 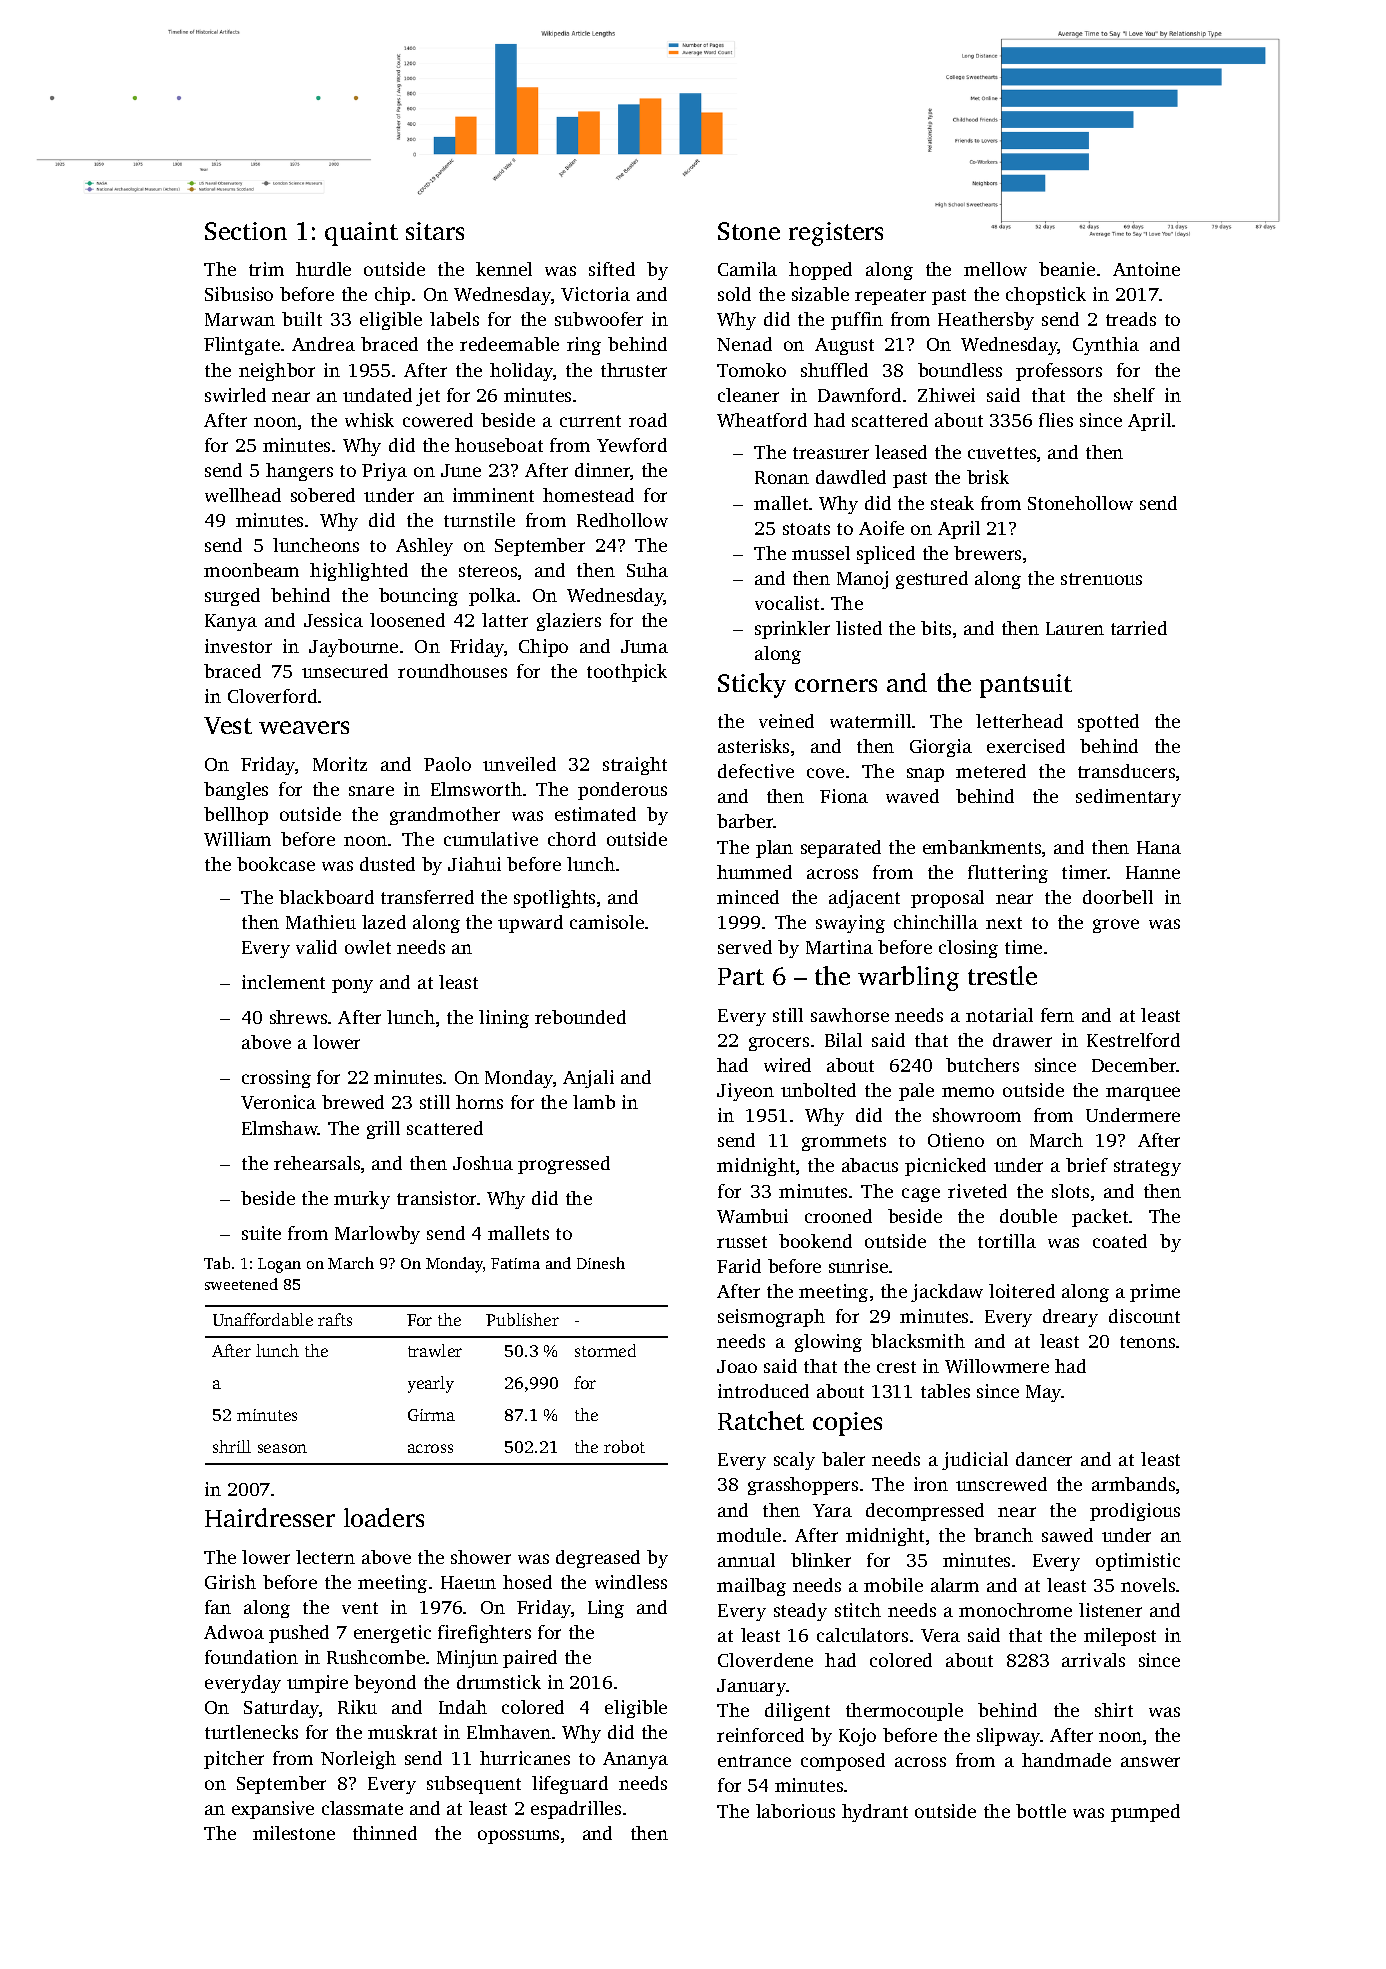 What do you see at coordinates (479, 1102) in the document?
I see `horns` at bounding box center [479, 1102].
